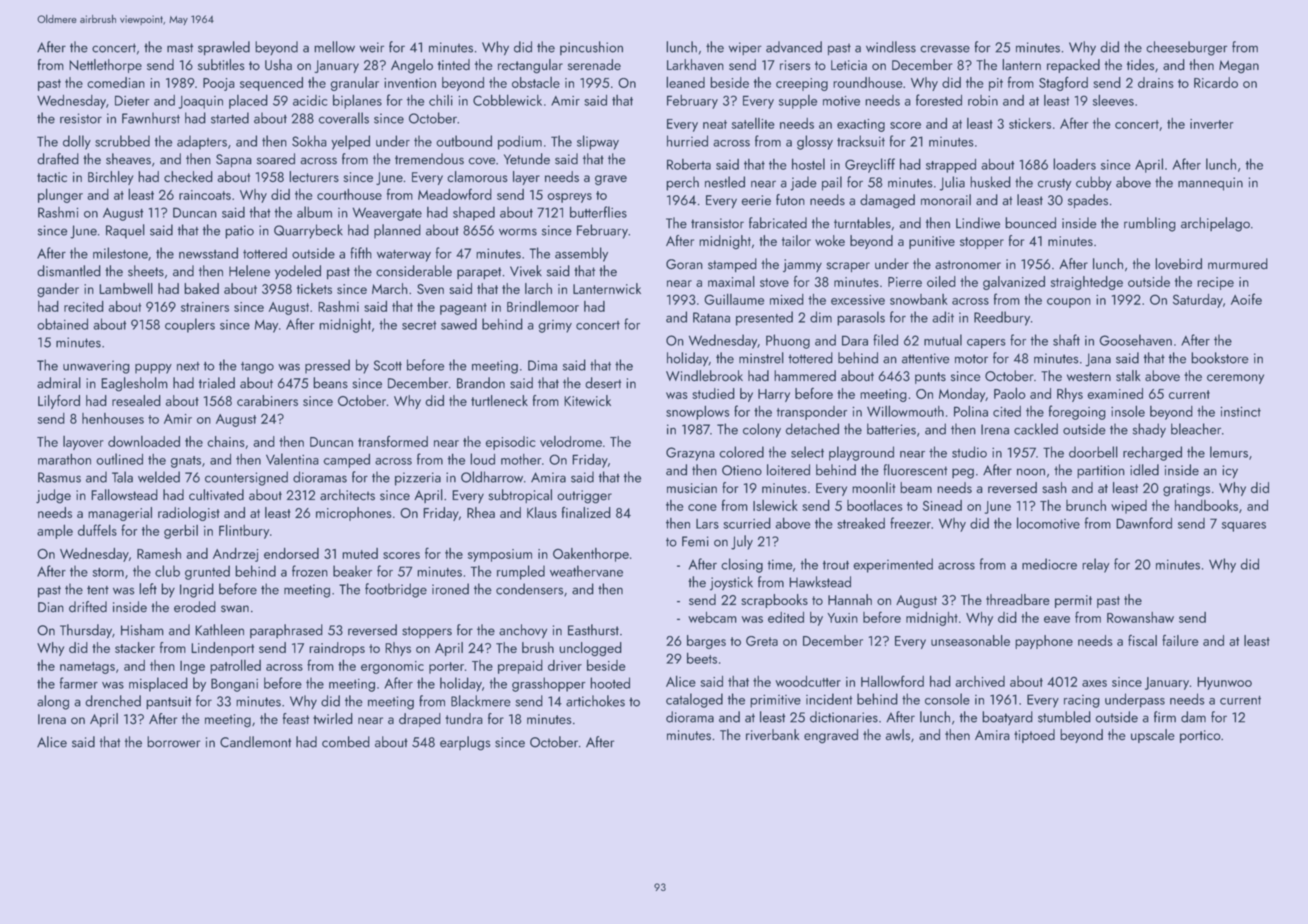 The width and height of the screenshot is (1308, 924). Describe the element at coordinates (81, 118) in the screenshot. I see `resistor` at that location.
